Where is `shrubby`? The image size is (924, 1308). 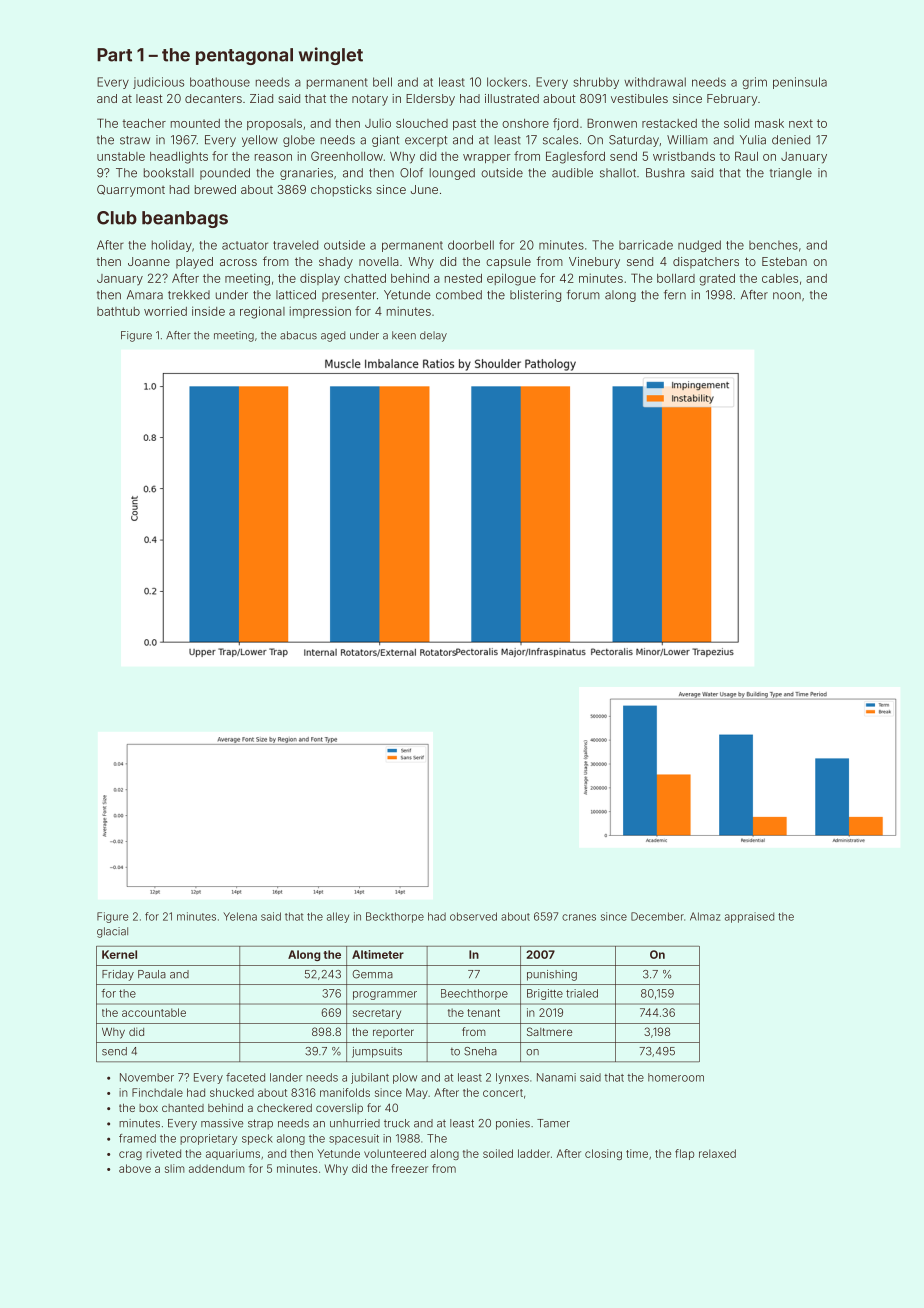 shrubby is located at coordinates (596, 83).
